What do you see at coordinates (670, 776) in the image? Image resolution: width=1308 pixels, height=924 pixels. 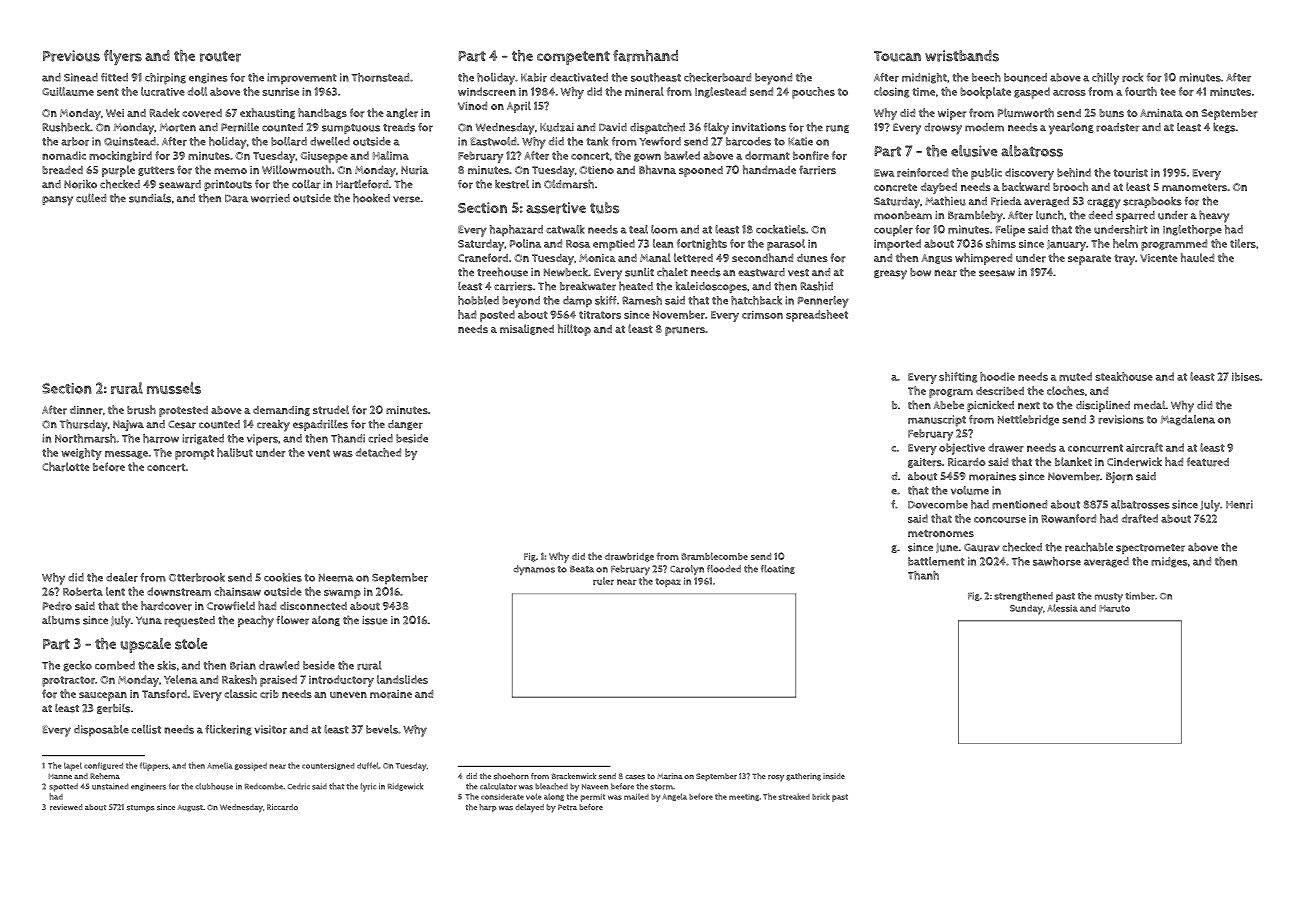 I see `Marina` at bounding box center [670, 776].
